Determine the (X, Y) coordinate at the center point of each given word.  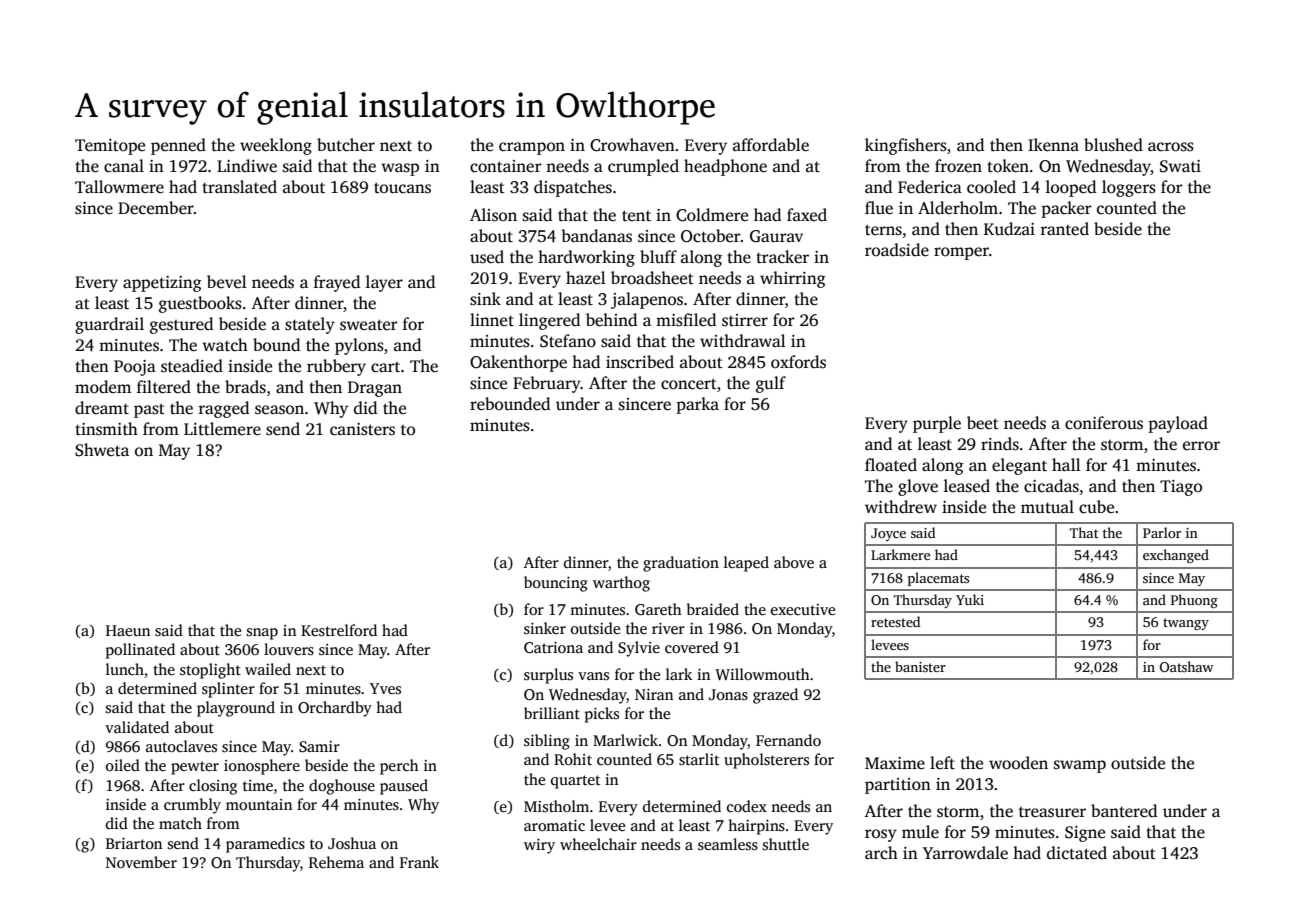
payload (1178, 424)
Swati (1180, 166)
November (141, 862)
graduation (681, 564)
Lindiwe (247, 166)
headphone (725, 167)
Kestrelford (339, 630)
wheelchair (598, 844)
